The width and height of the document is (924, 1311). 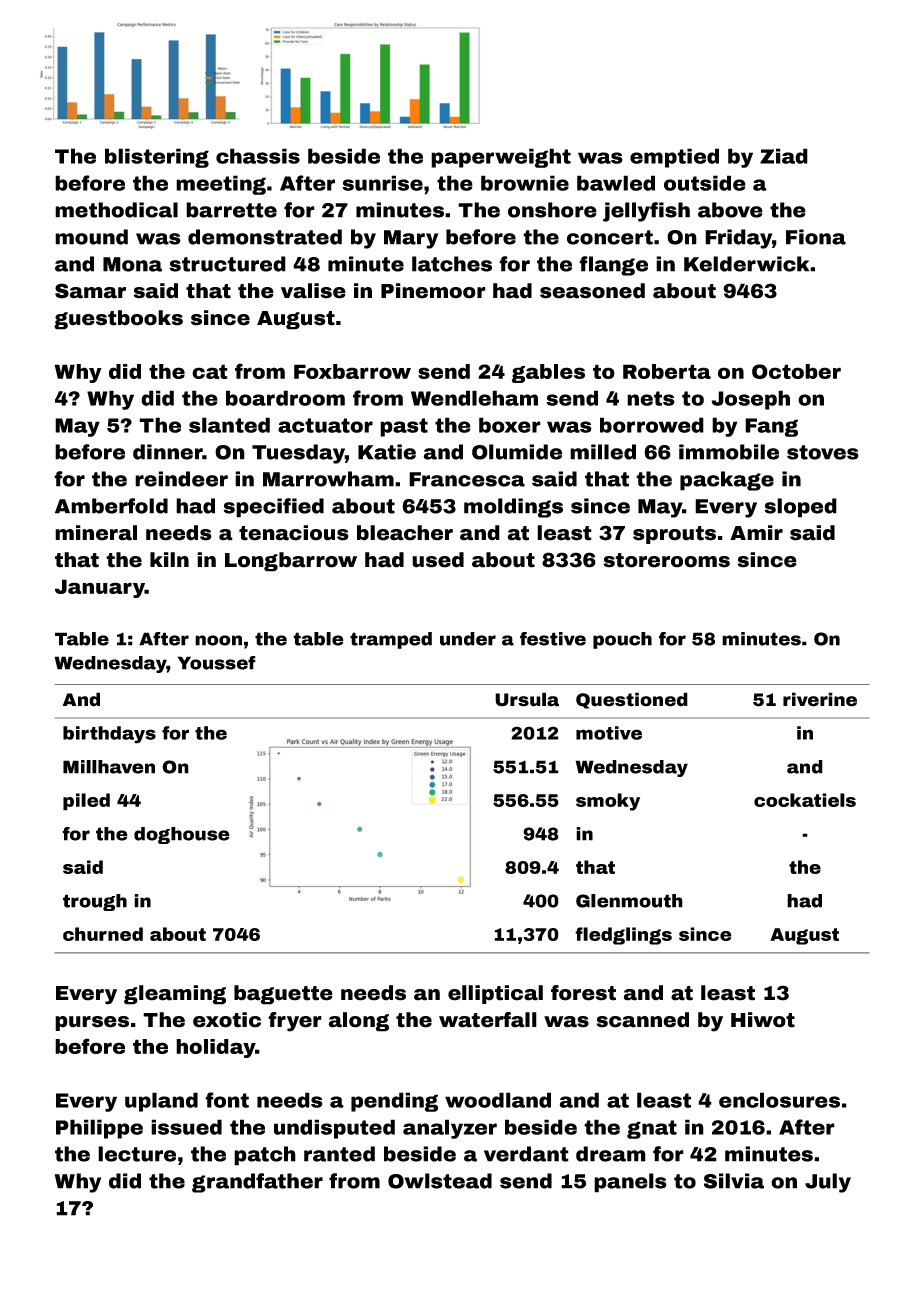 I want to click on trough, so click(x=95, y=902).
